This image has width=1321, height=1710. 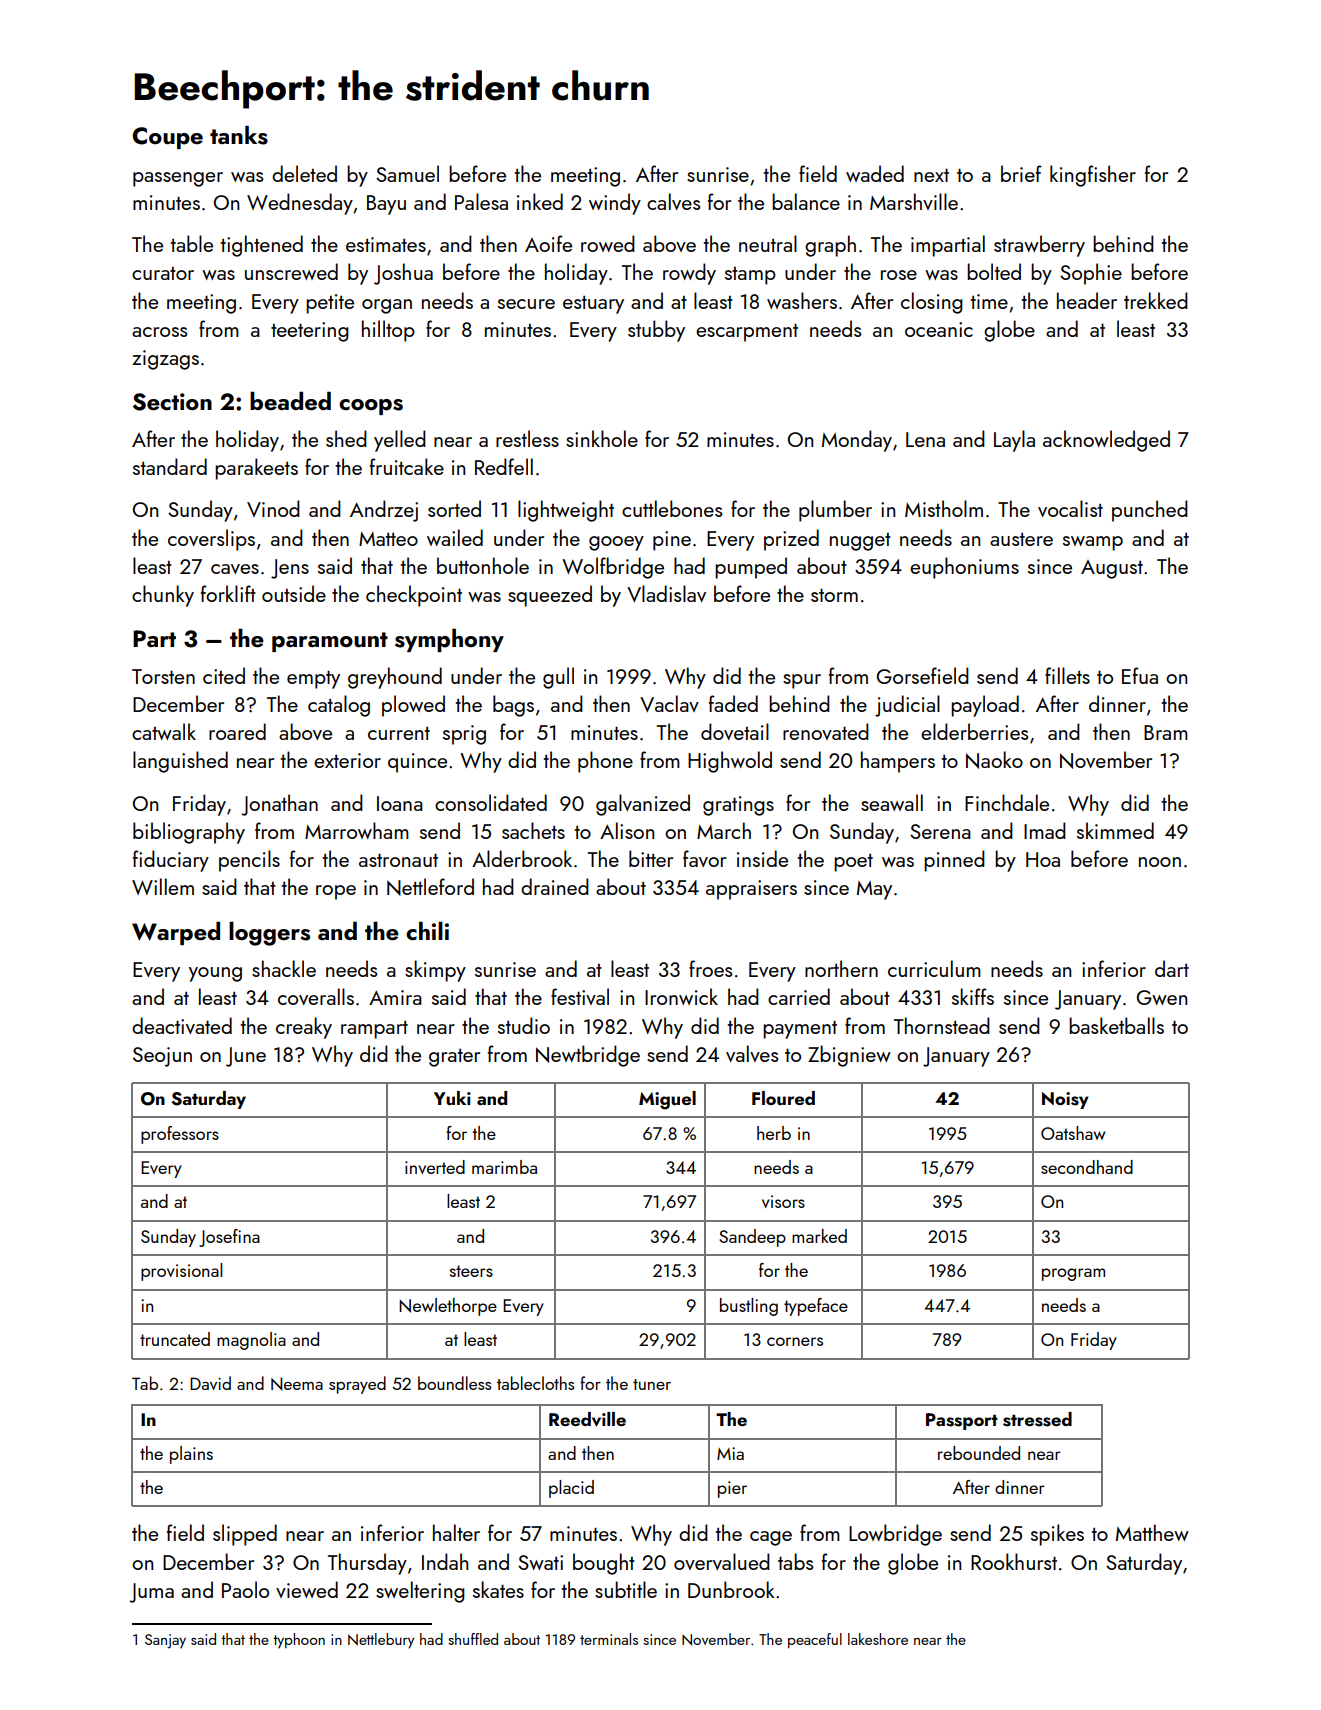 What do you see at coordinates (1021, 173) in the image?
I see `brief` at bounding box center [1021, 173].
